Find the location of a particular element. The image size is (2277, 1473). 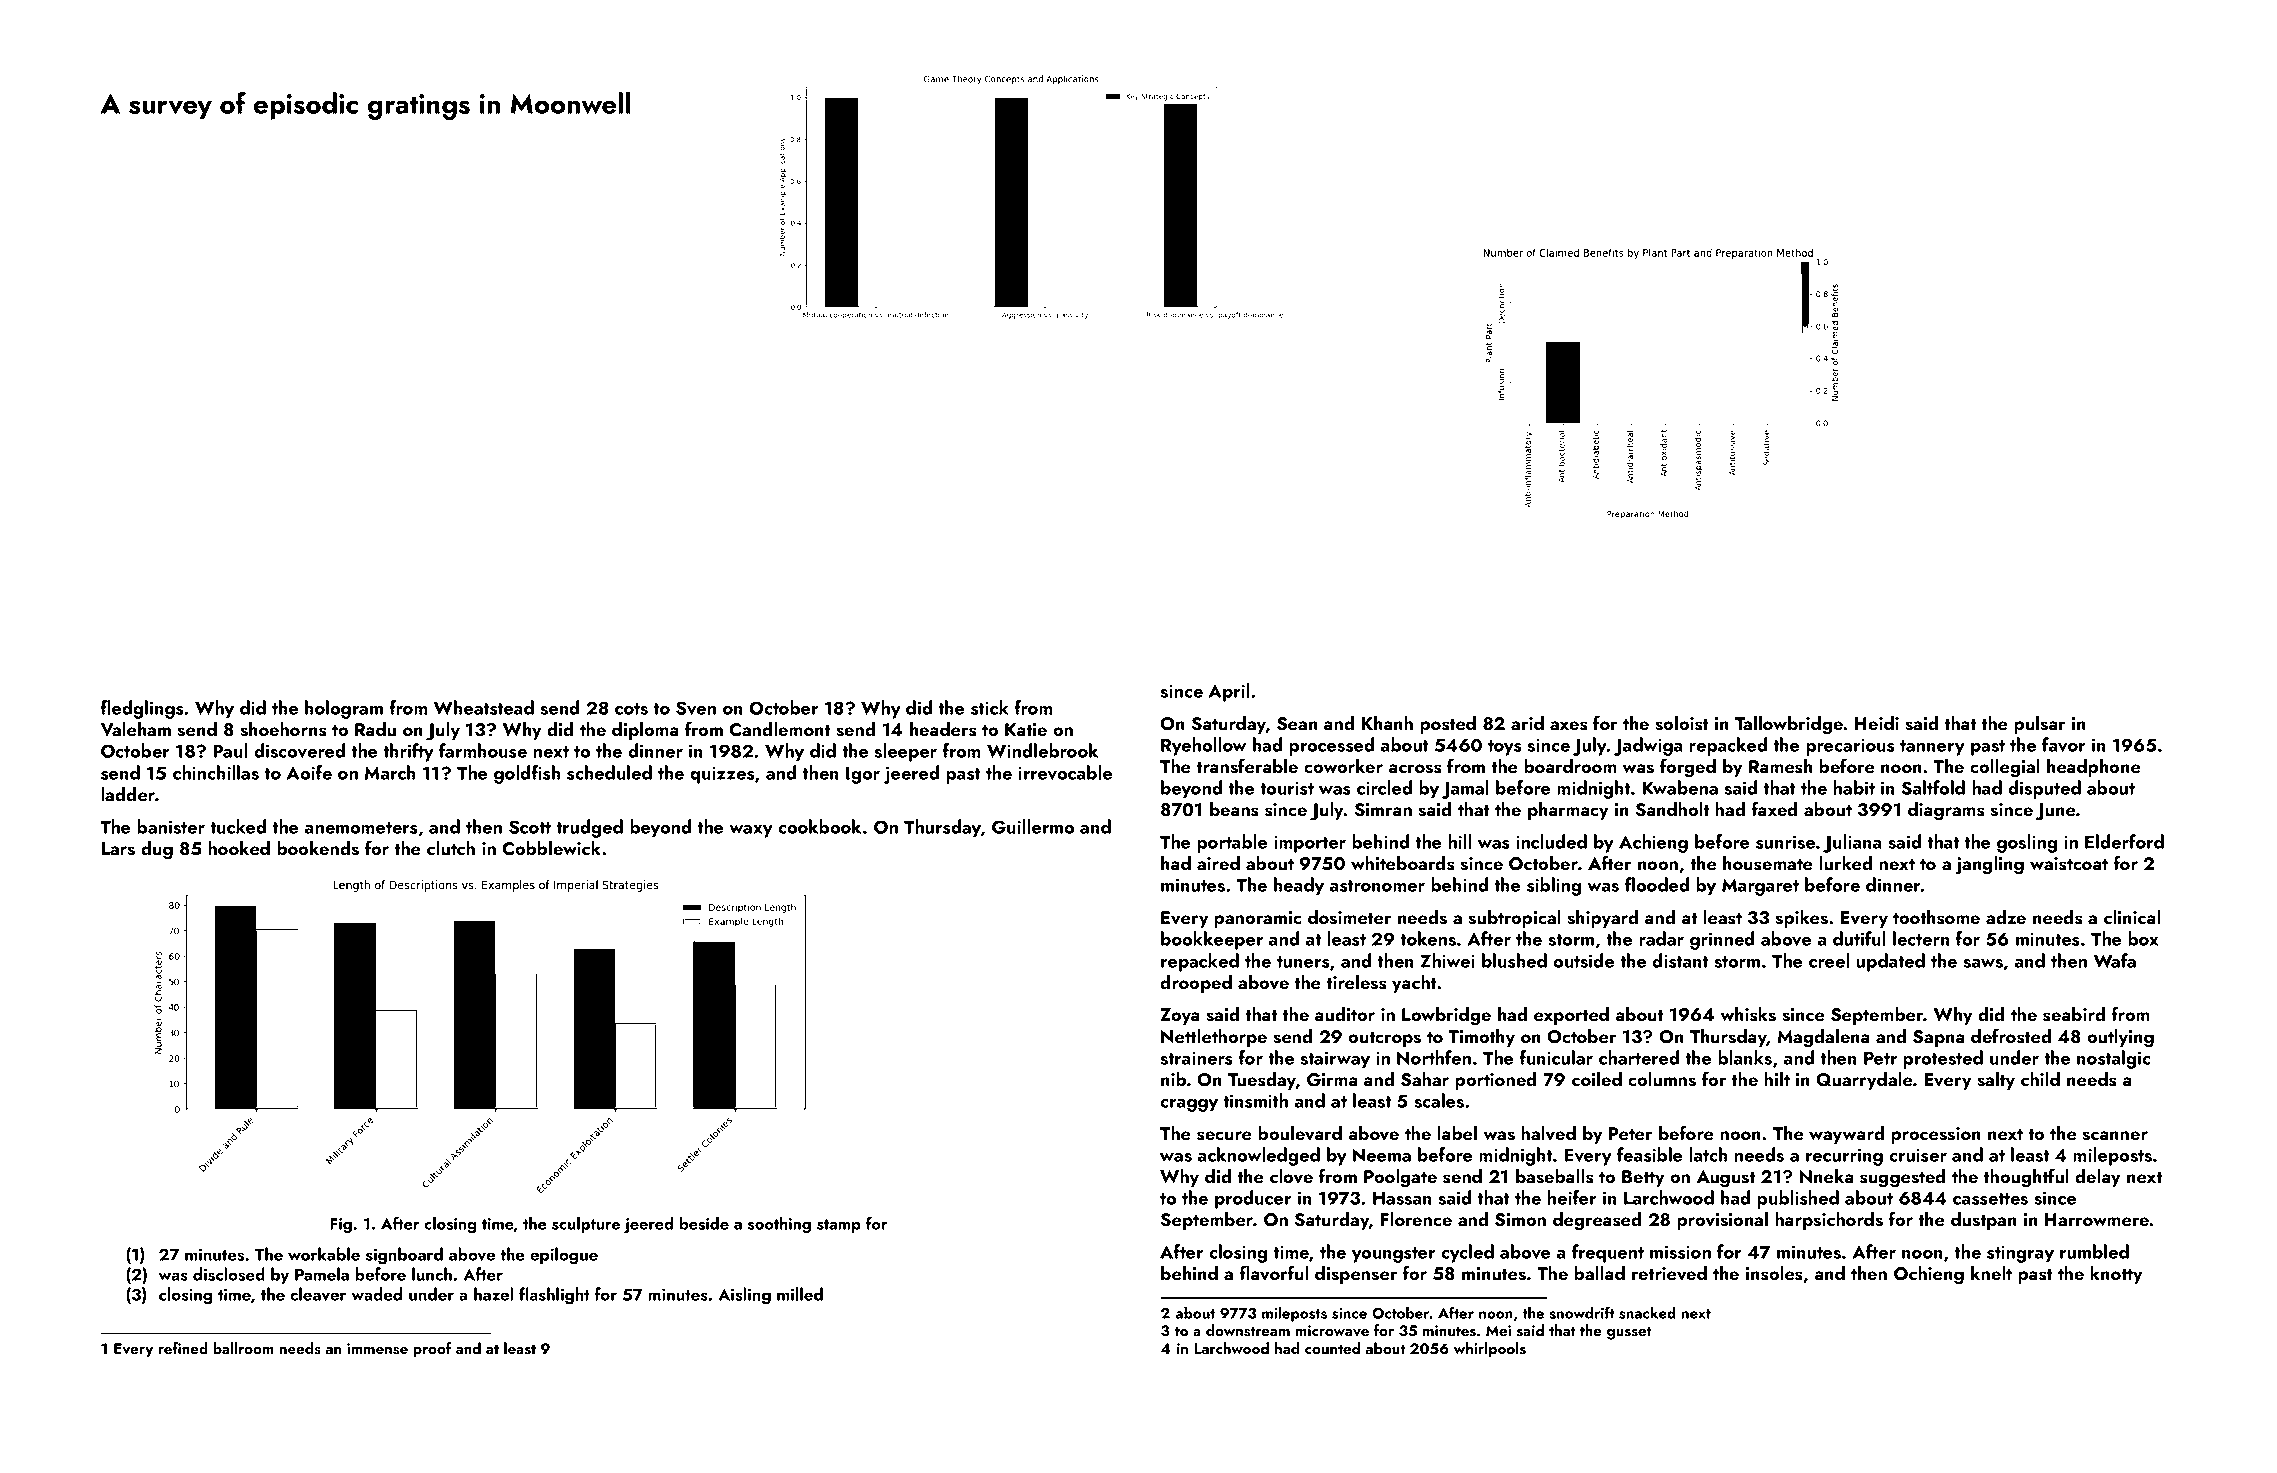

grinned is located at coordinates (1722, 940).
